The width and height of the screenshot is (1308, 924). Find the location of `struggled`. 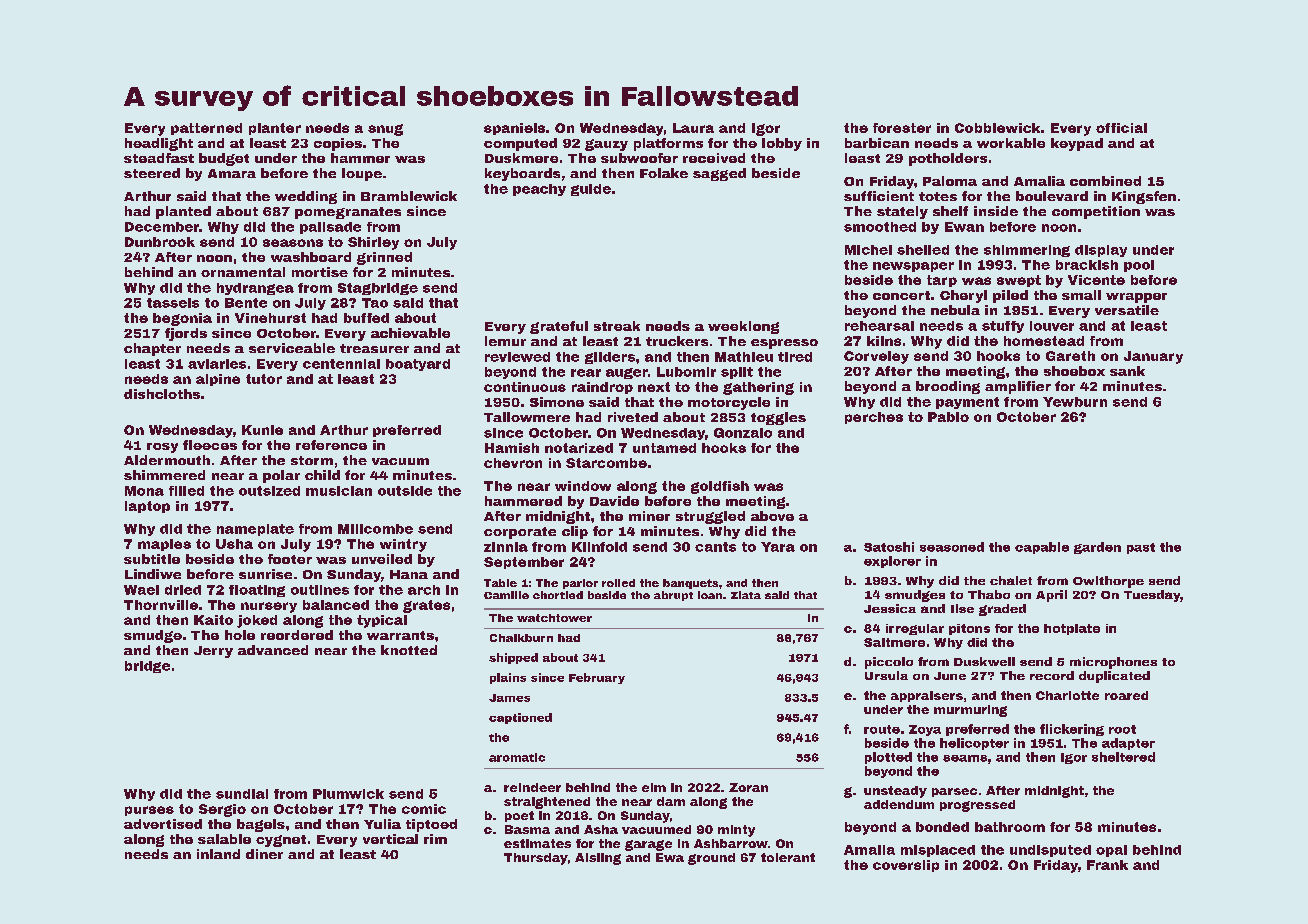

struggled is located at coordinates (710, 517).
